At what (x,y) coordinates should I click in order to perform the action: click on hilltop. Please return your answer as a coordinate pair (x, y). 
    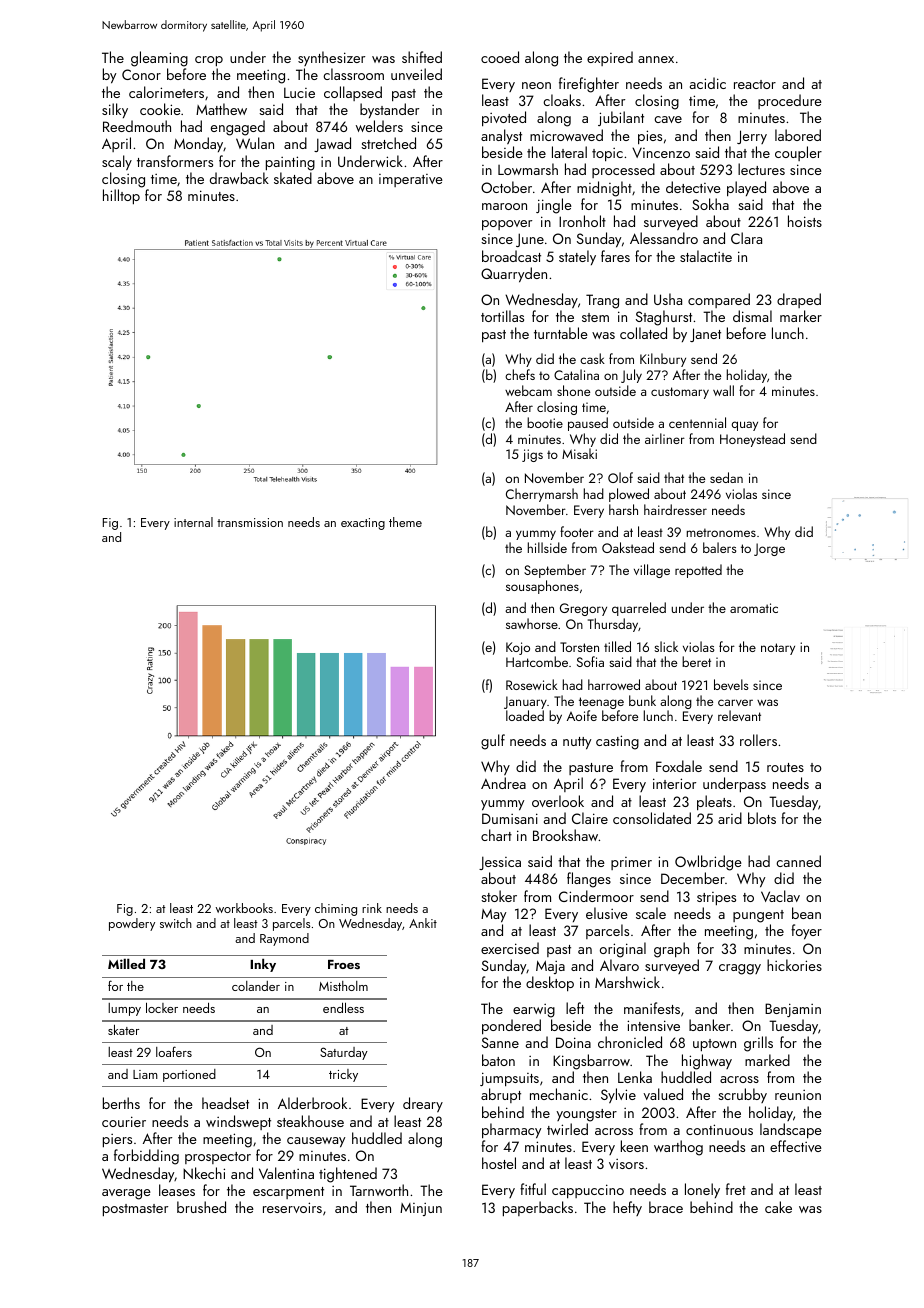
    Looking at the image, I should click on (121, 196).
